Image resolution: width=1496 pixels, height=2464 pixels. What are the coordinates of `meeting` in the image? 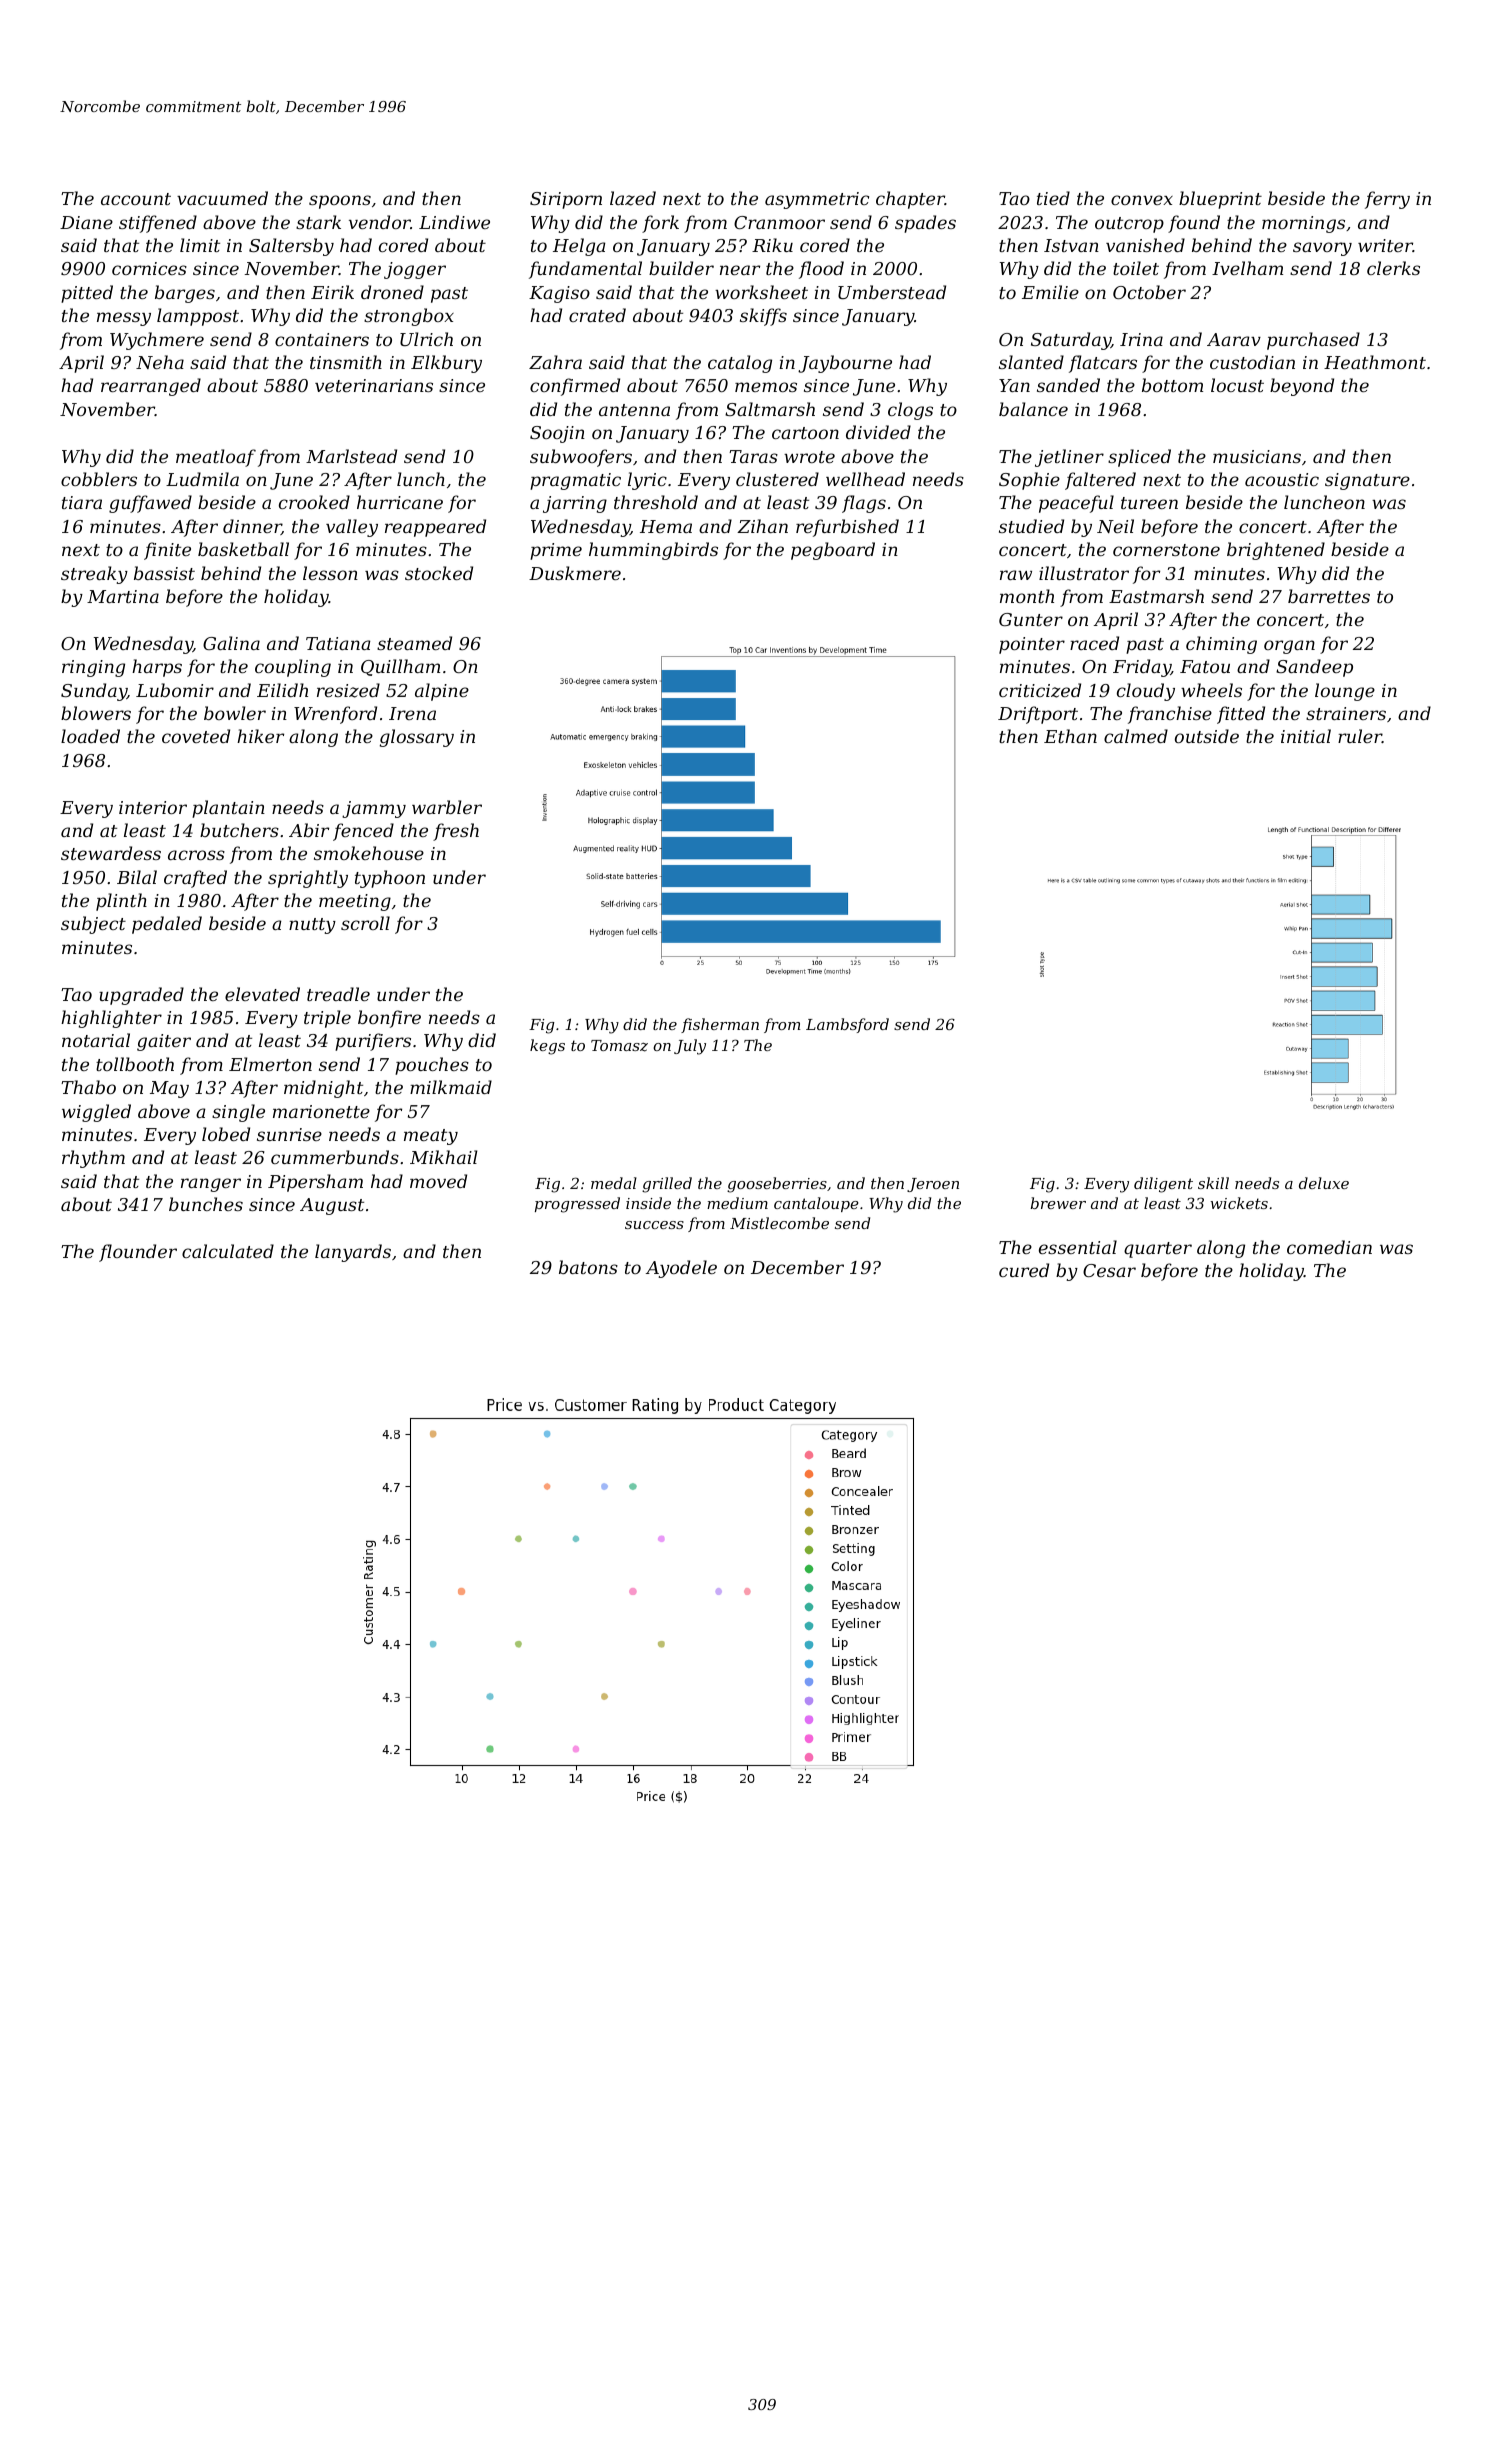 It's located at (355, 902).
